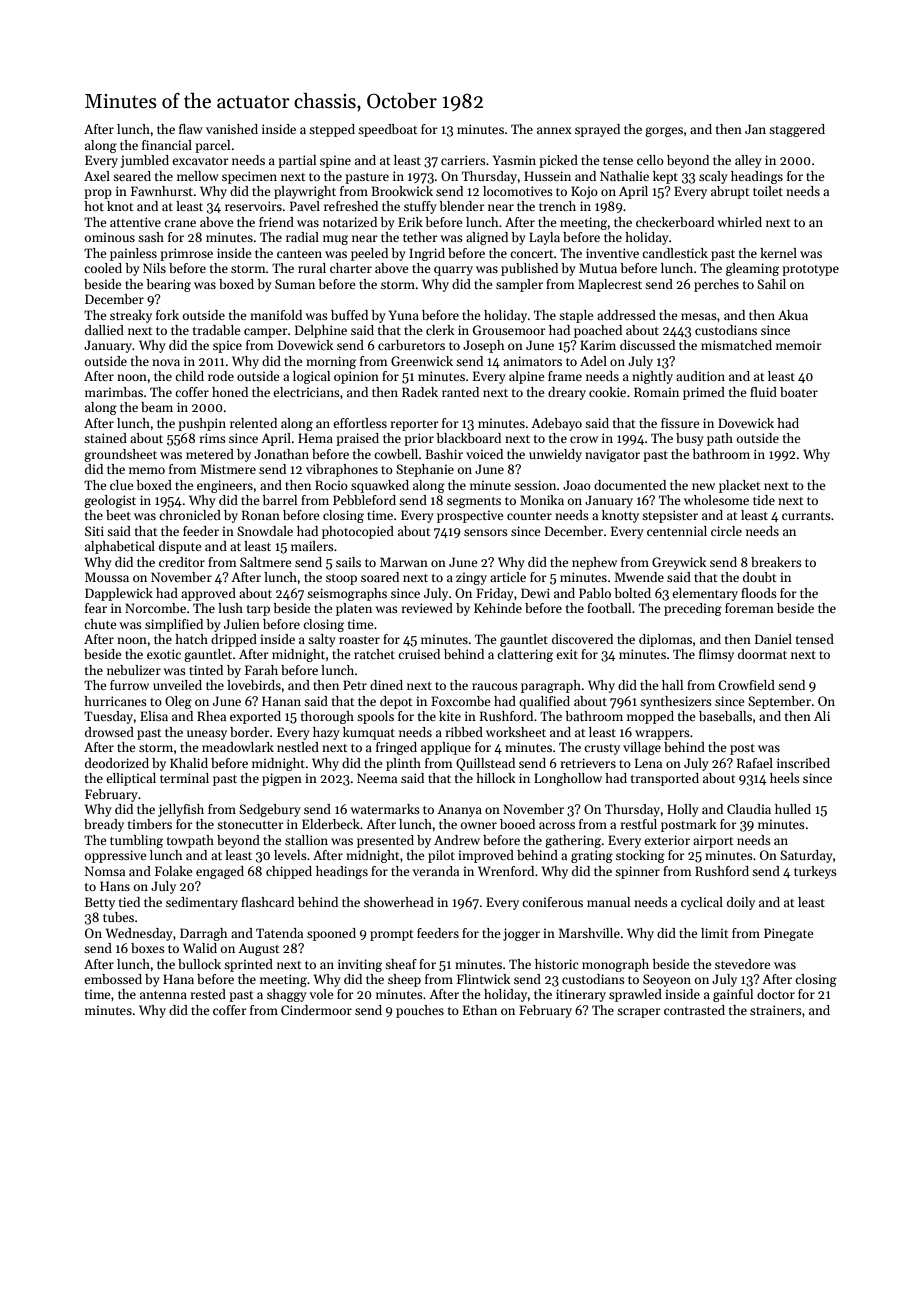 The image size is (924, 1308). What do you see at coordinates (797, 130) in the screenshot?
I see `staggered` at bounding box center [797, 130].
